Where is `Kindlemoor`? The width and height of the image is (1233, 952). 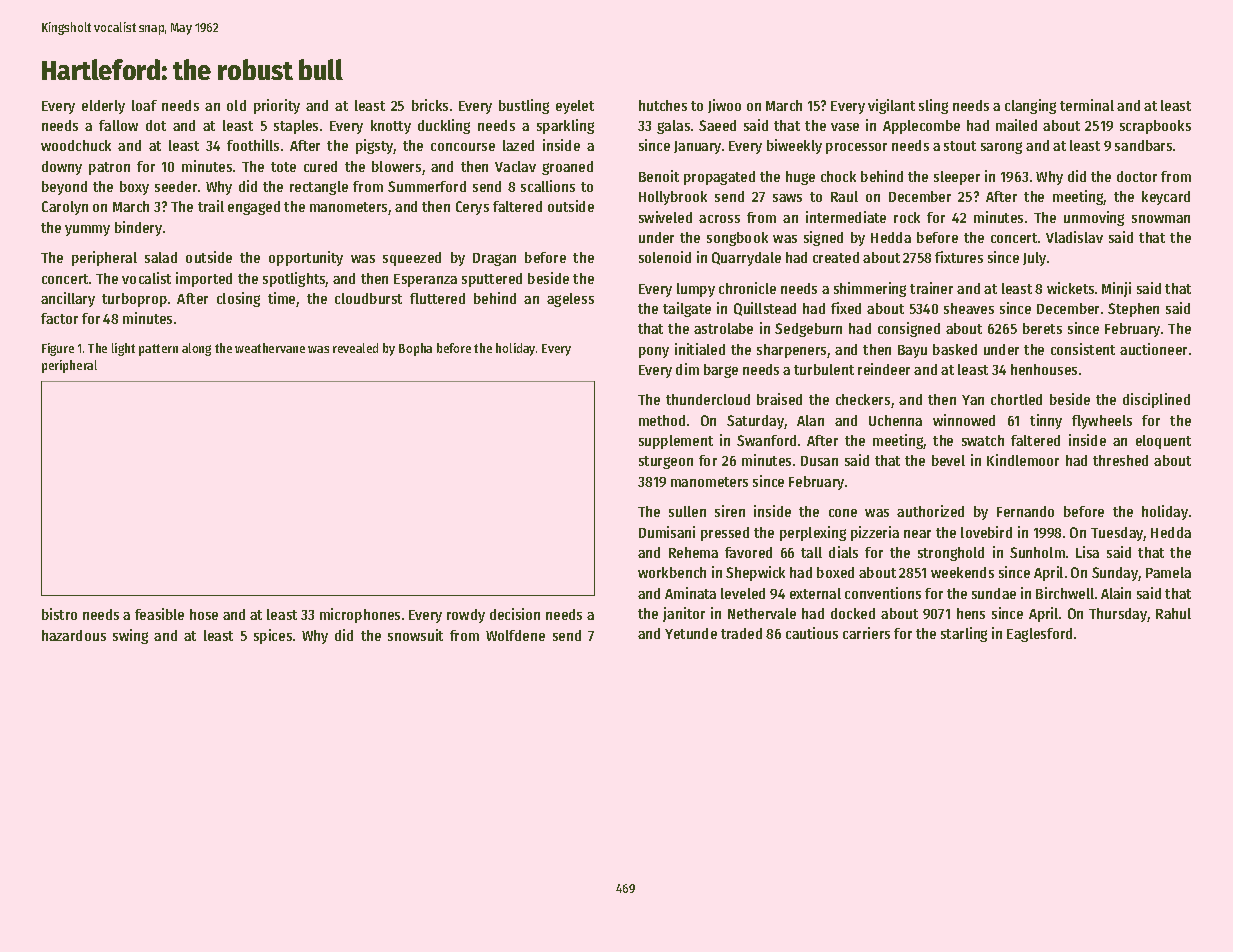 Kindlemoor is located at coordinates (1023, 460).
